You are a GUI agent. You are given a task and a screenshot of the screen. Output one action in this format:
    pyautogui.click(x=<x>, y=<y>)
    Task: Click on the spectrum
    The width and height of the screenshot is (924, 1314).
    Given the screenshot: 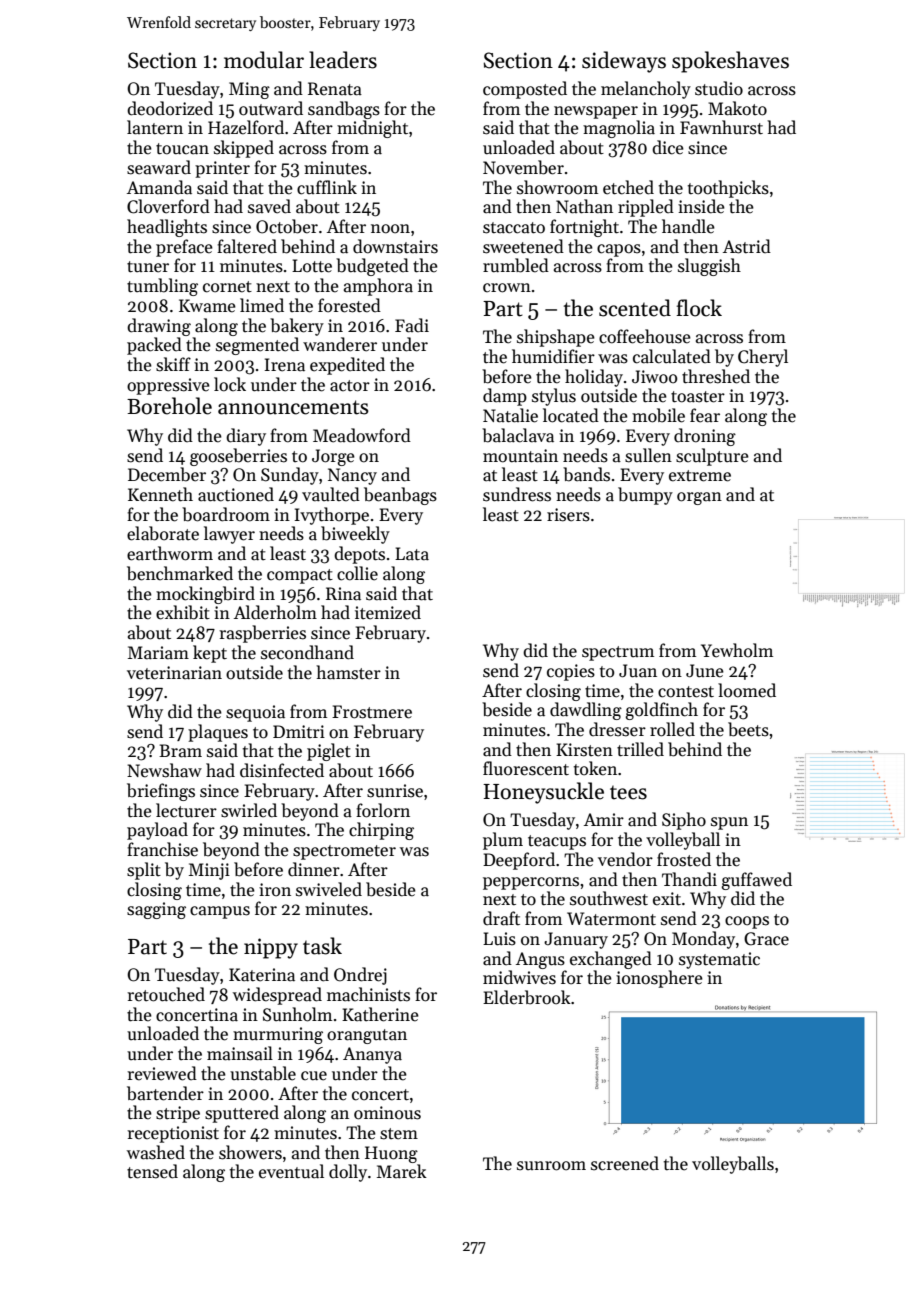 What is the action you would take?
    pyautogui.click(x=618, y=653)
